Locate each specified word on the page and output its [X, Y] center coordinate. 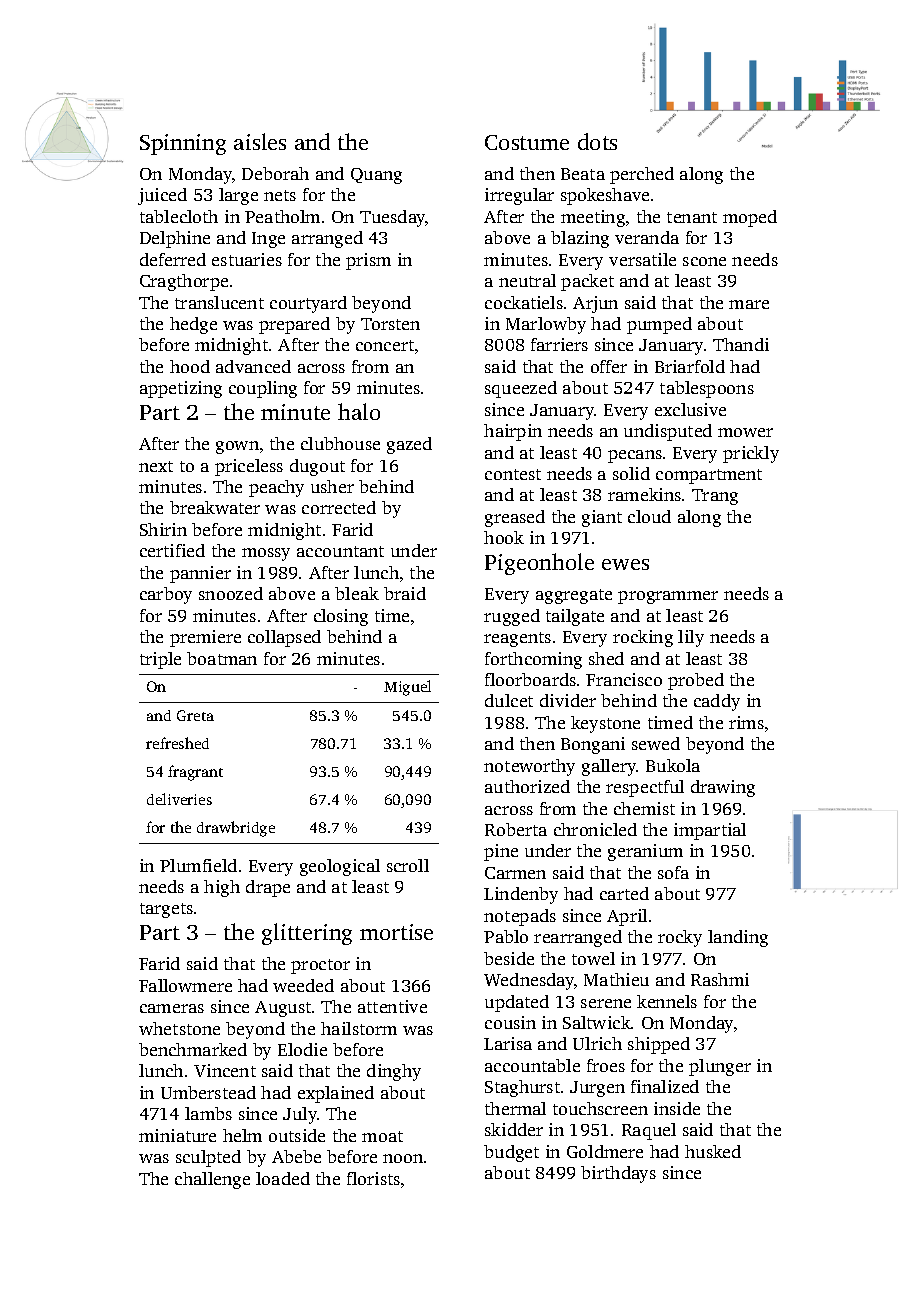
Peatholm [282, 216]
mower [745, 432]
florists [373, 1178]
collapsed [284, 638]
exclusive [690, 409]
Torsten [390, 324]
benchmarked [193, 1049]
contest [513, 474]
